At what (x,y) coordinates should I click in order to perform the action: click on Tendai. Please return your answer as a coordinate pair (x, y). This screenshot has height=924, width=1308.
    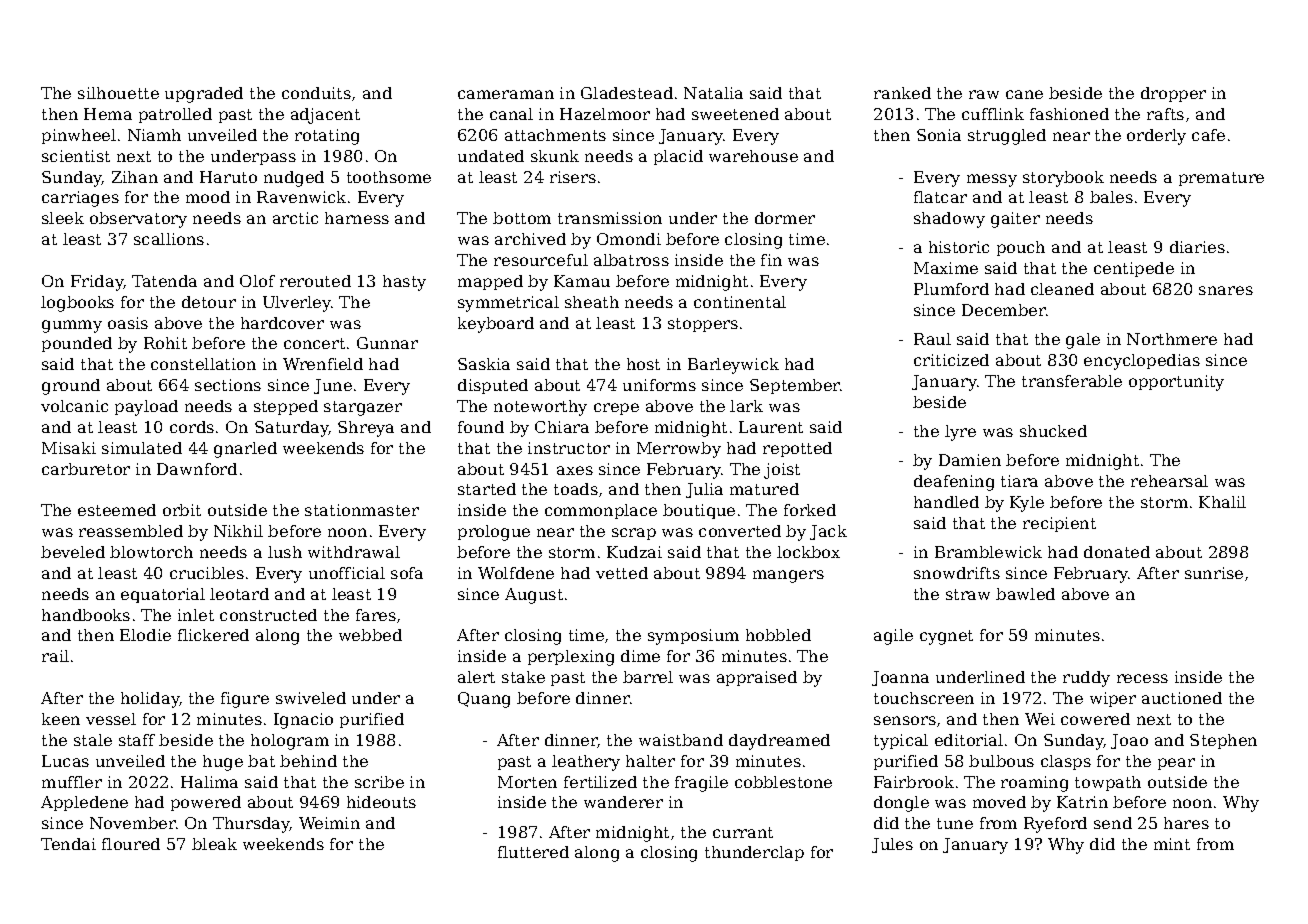
    Looking at the image, I should click on (68, 844).
